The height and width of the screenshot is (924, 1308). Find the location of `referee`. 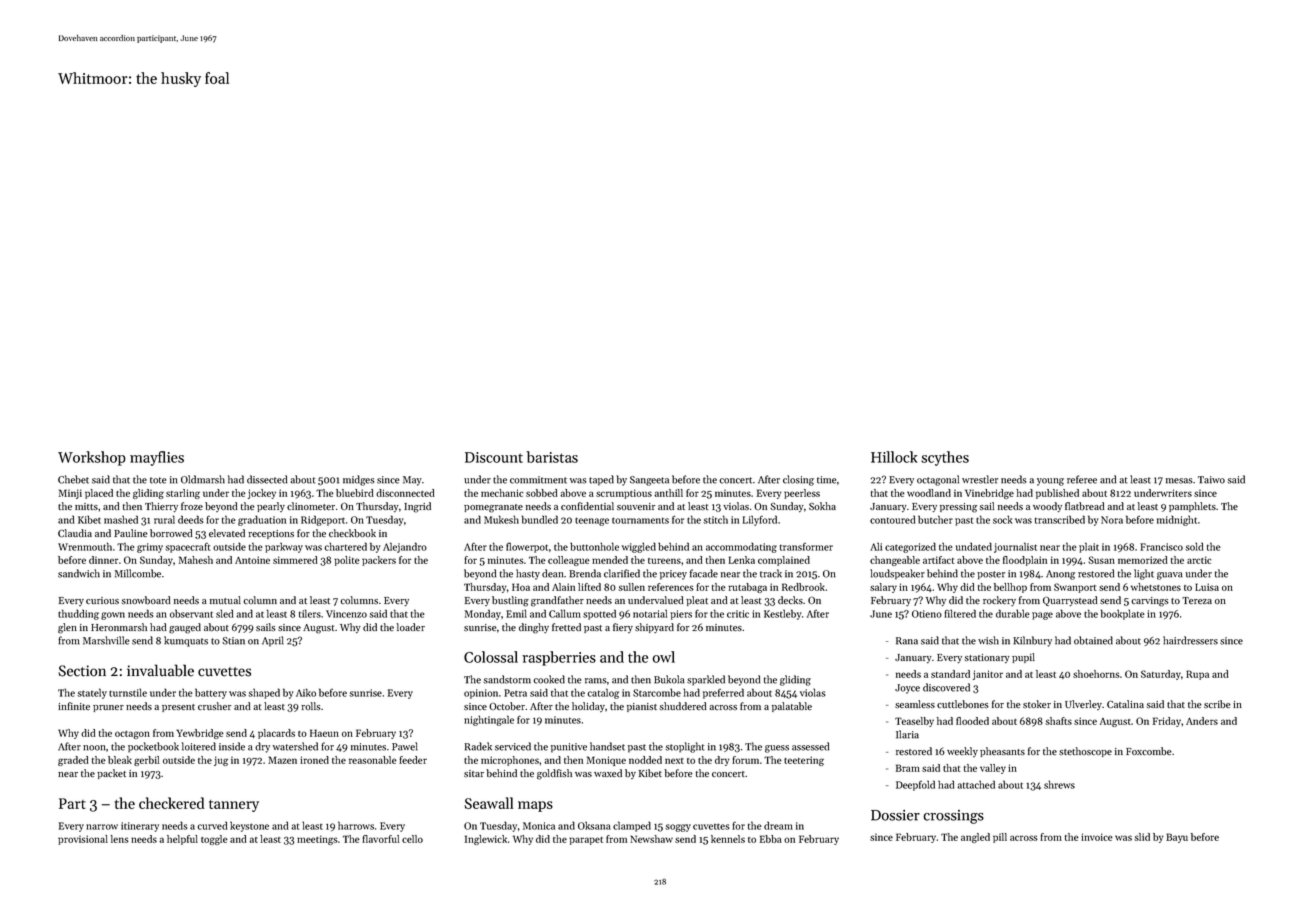

referee is located at coordinates (1082, 479).
